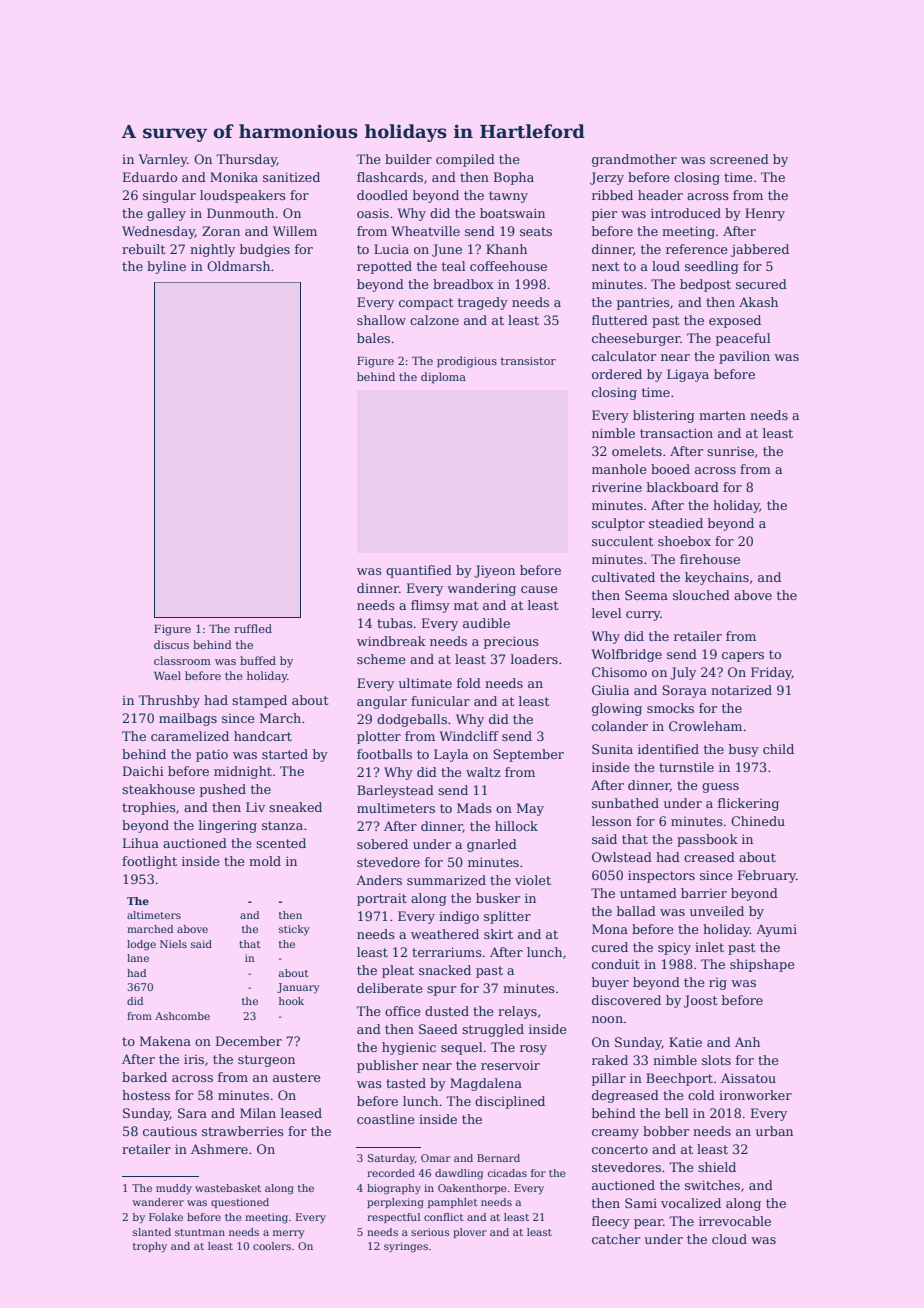 Image resolution: width=924 pixels, height=1308 pixels. Describe the element at coordinates (626, 655) in the document. I see `Wolfbridge` at that location.
